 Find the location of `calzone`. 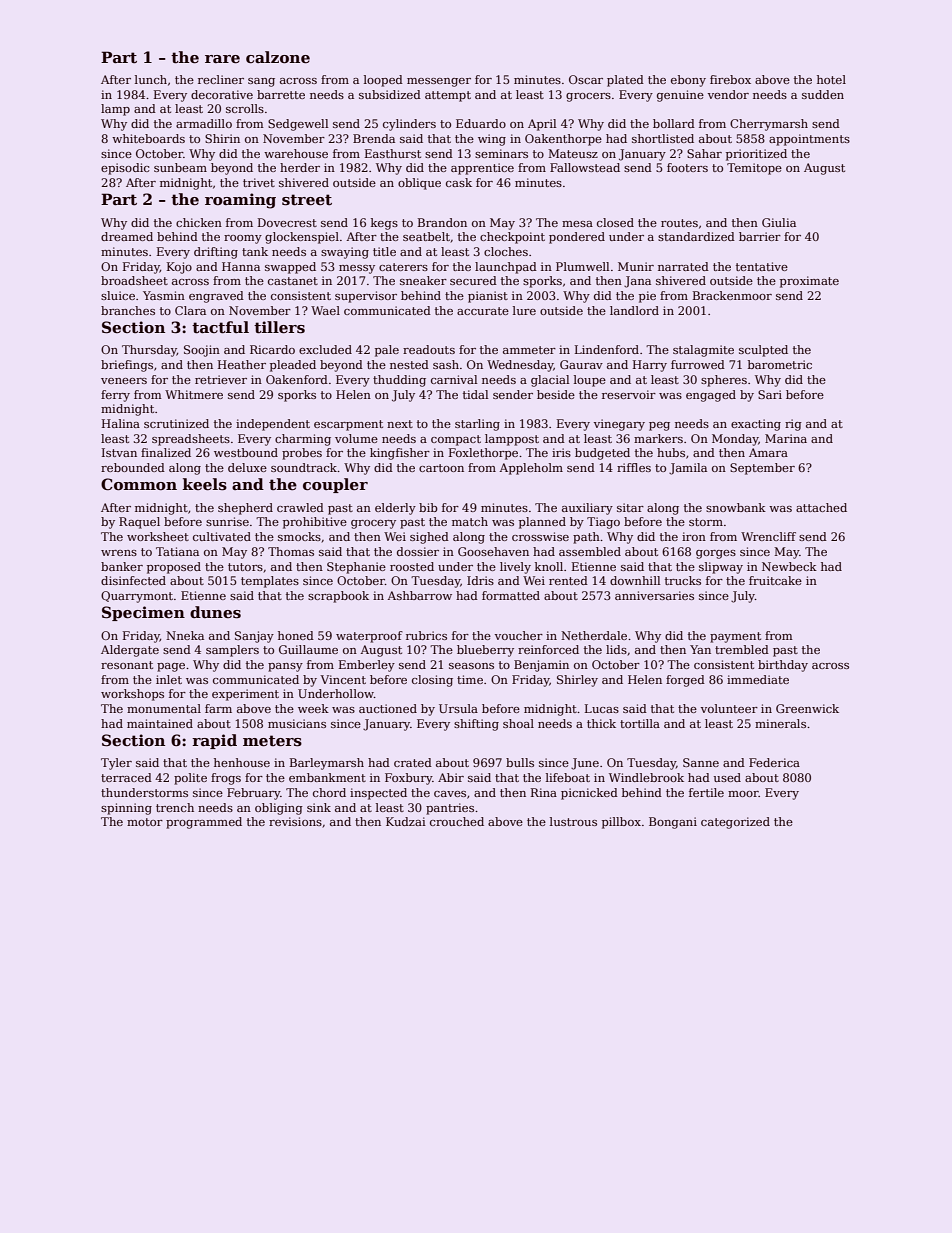

calzone is located at coordinates (278, 57).
